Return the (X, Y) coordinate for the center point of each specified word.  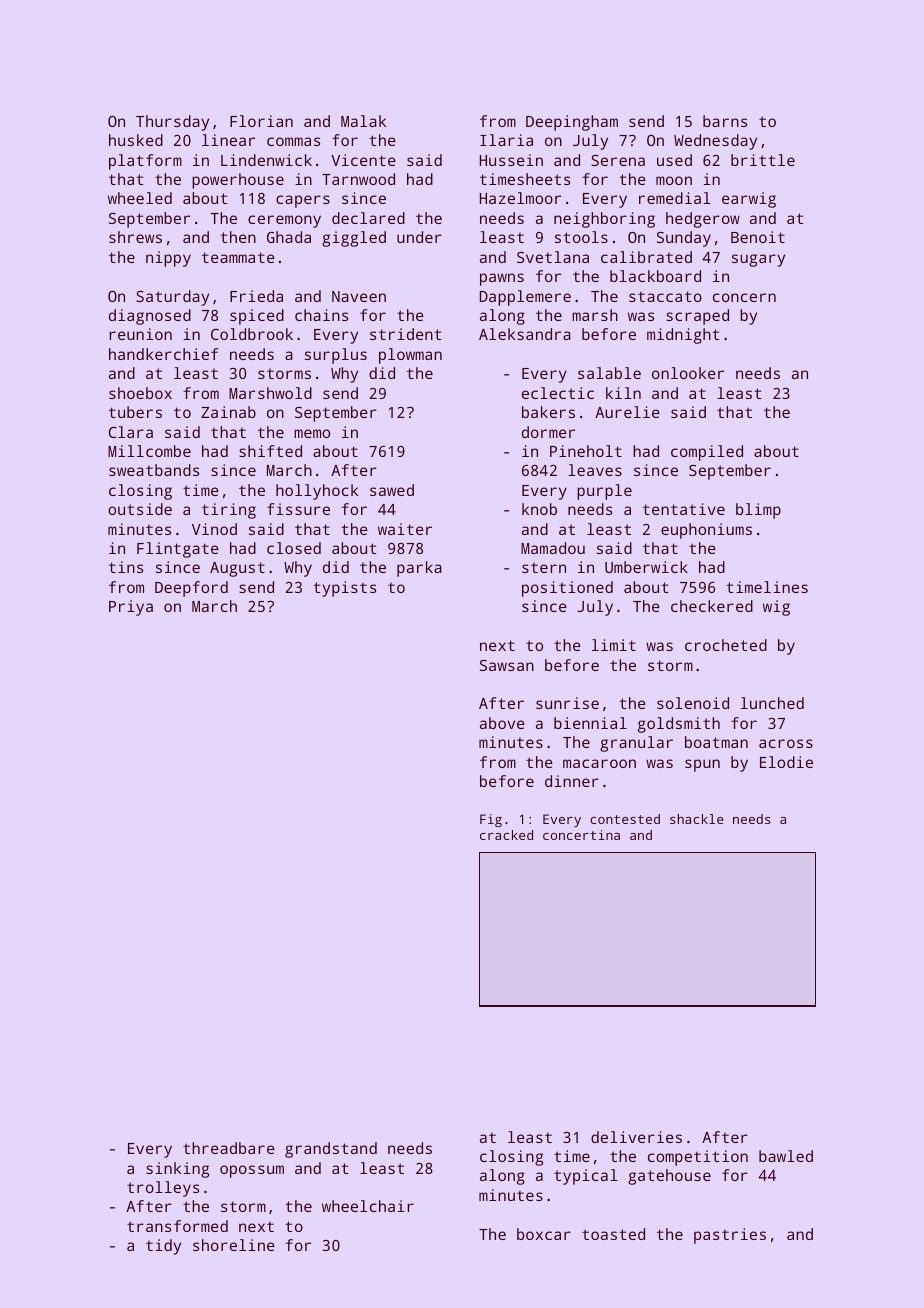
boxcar (544, 1234)
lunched (772, 703)
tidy (163, 1247)
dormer (548, 432)
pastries (730, 1236)
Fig (491, 820)
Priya (131, 608)
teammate (238, 257)
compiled (707, 453)
